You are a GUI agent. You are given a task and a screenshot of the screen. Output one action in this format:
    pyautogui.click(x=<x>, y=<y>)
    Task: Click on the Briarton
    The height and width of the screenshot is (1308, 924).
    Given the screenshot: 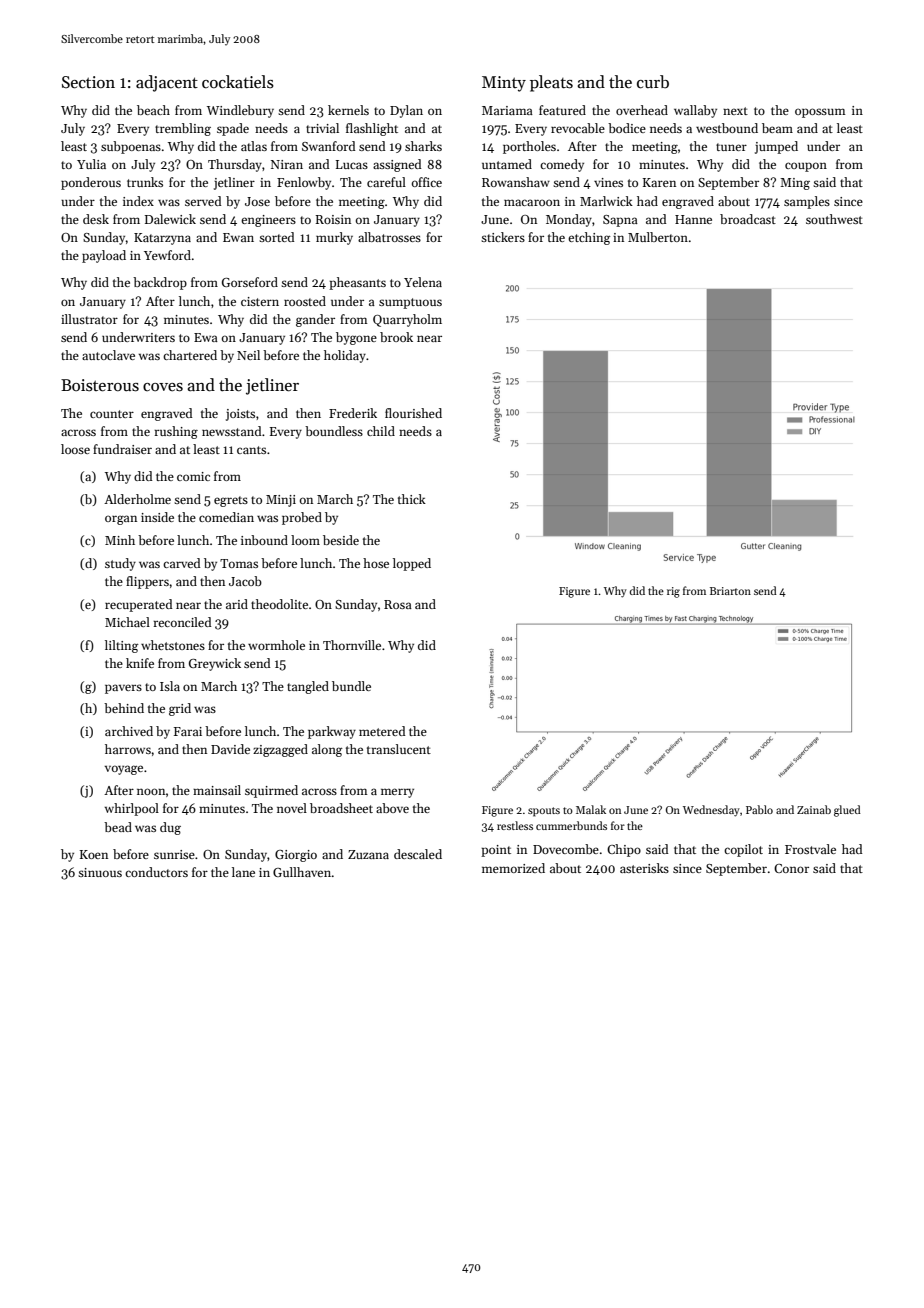 What is the action you would take?
    pyautogui.click(x=730, y=591)
